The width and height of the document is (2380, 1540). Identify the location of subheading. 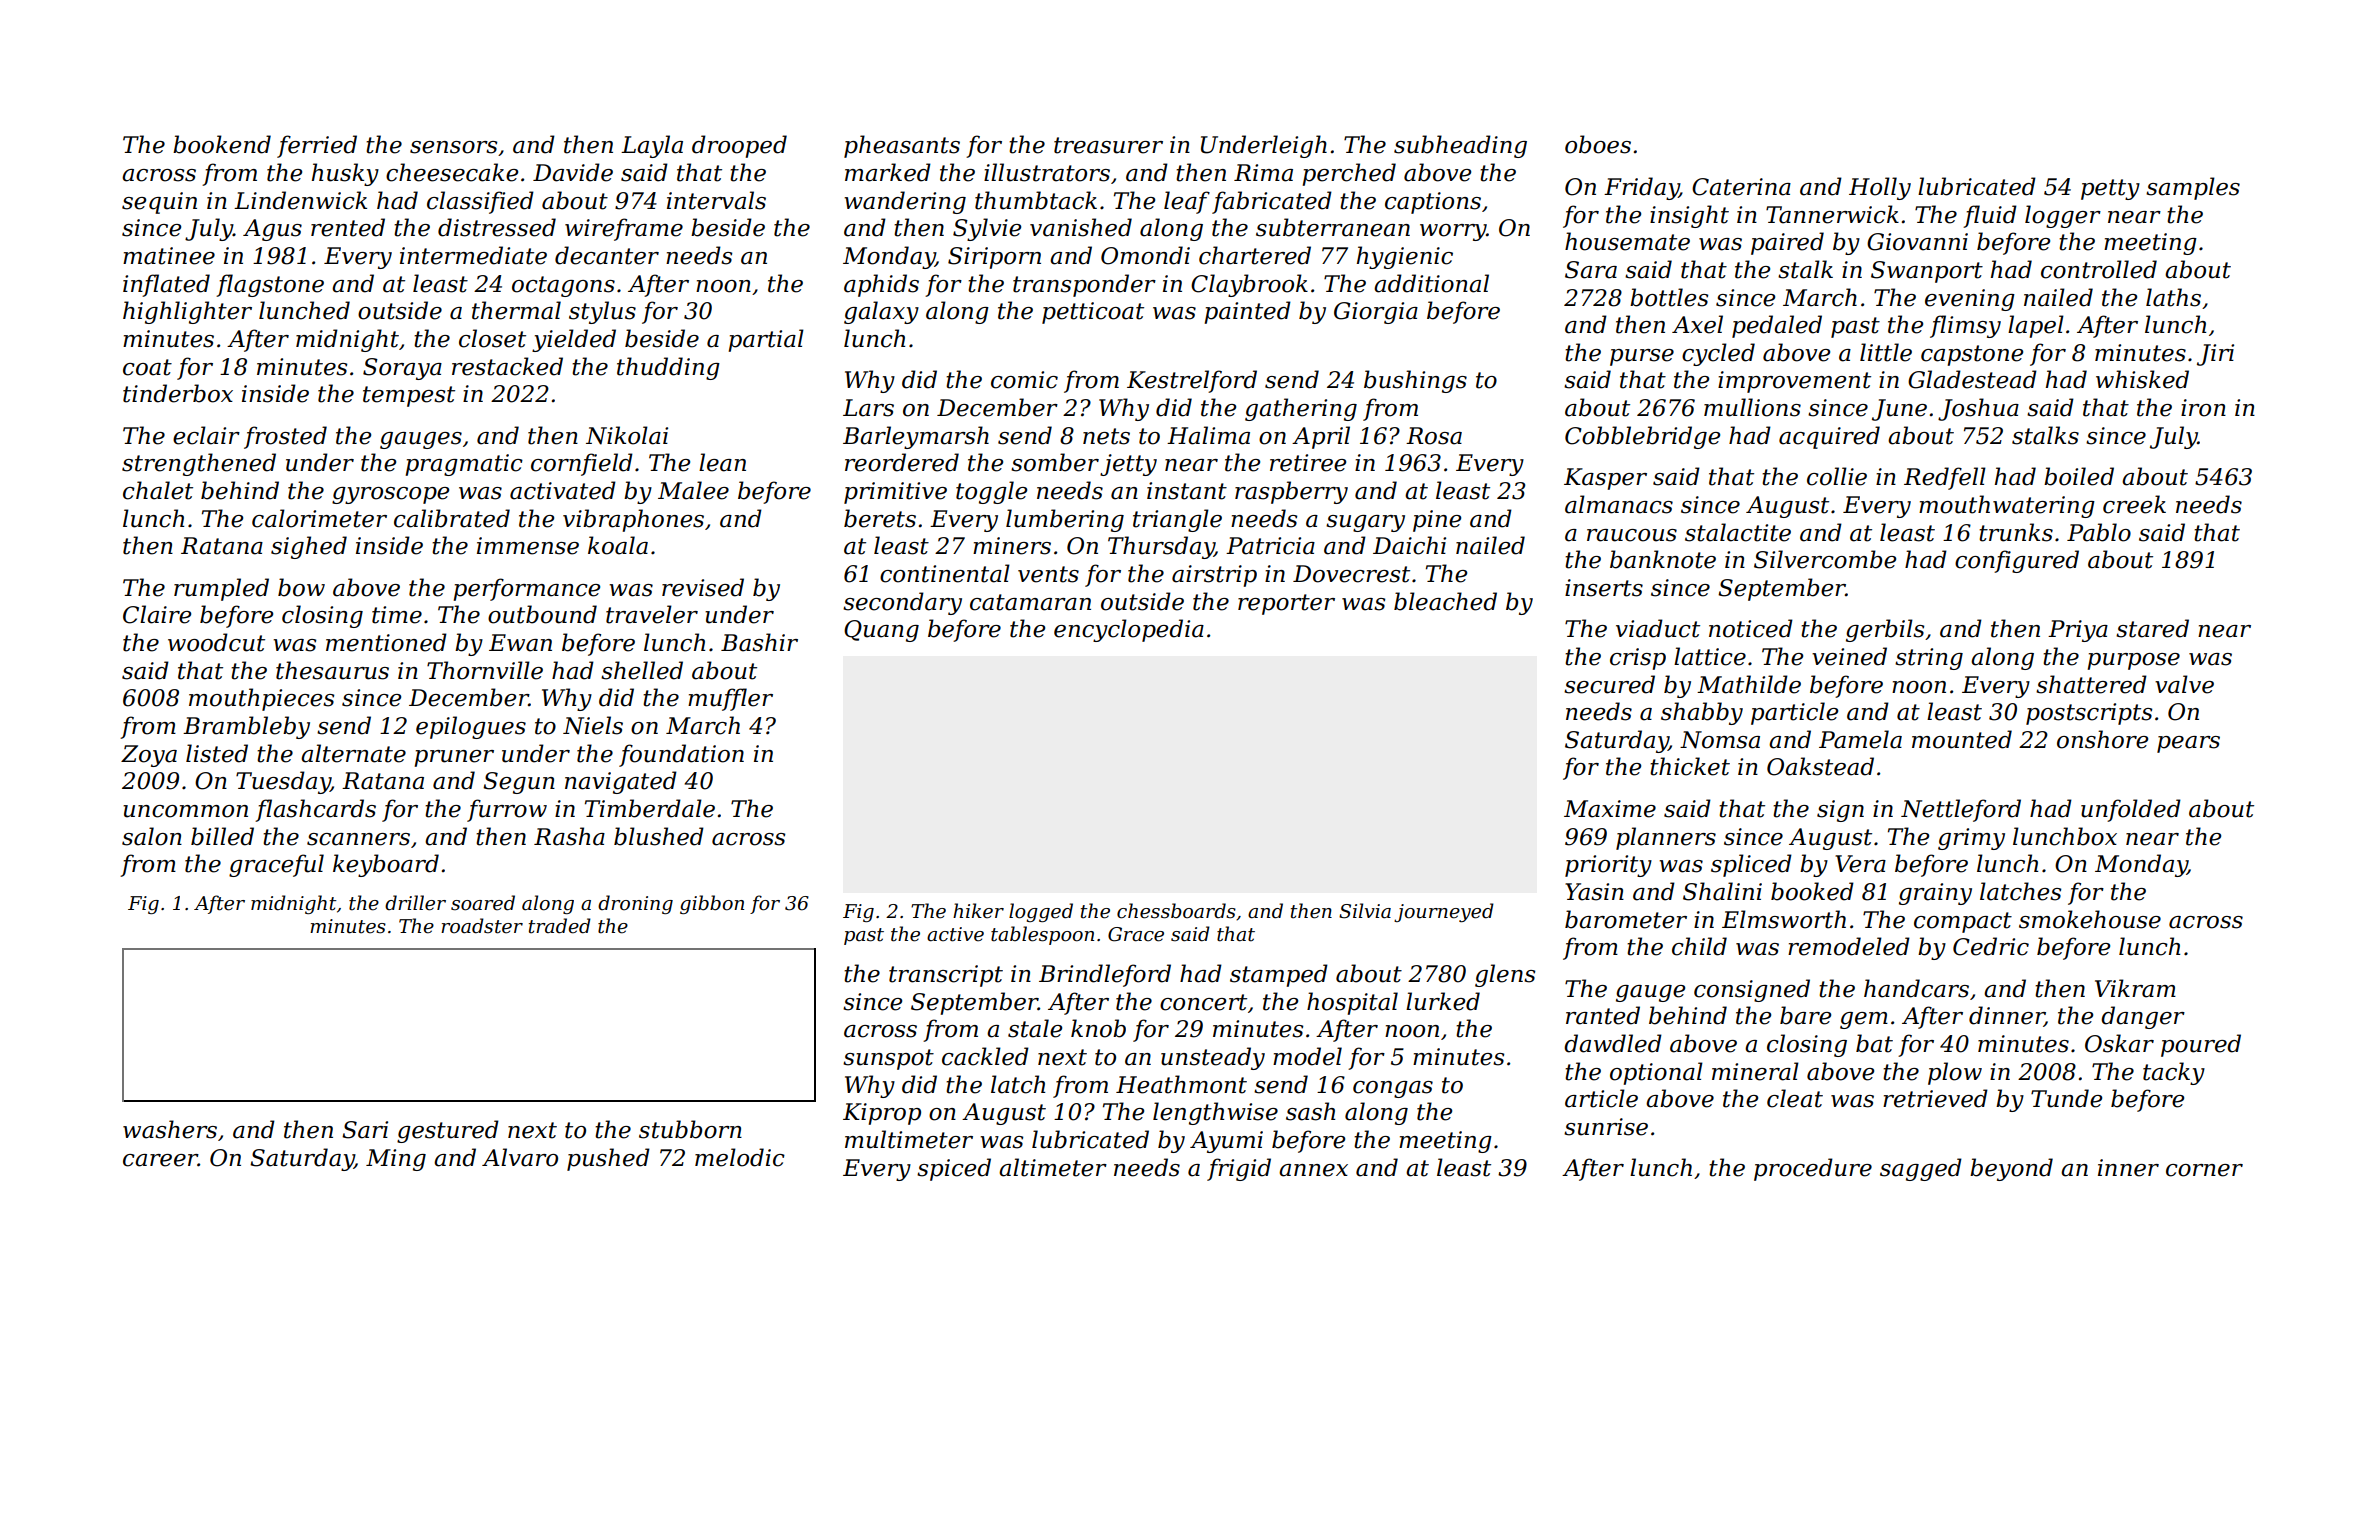
(1460, 146).
